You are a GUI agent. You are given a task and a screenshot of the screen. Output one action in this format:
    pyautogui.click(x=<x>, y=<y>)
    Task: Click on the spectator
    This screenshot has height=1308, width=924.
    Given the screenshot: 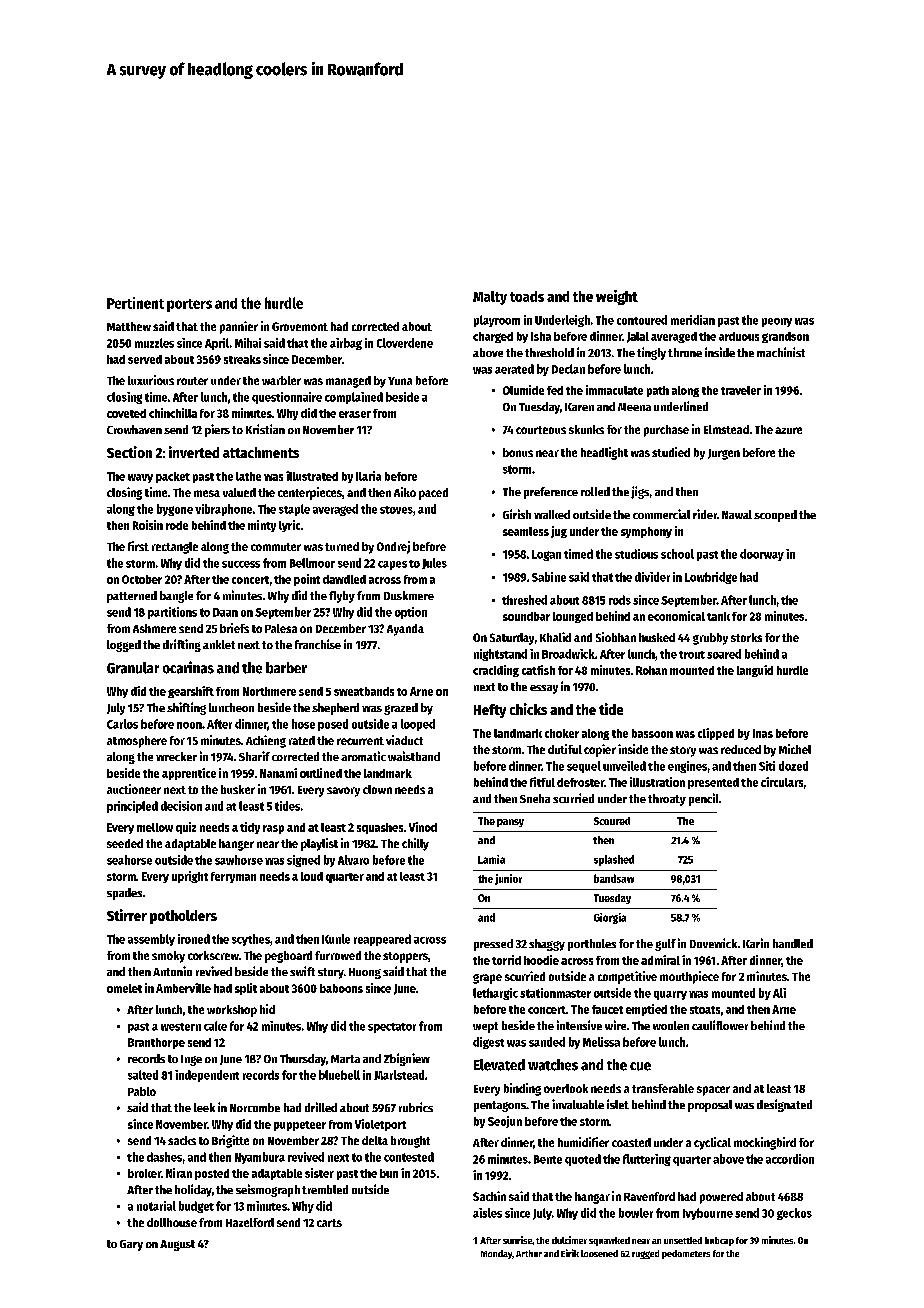 What is the action you would take?
    pyautogui.click(x=392, y=1028)
